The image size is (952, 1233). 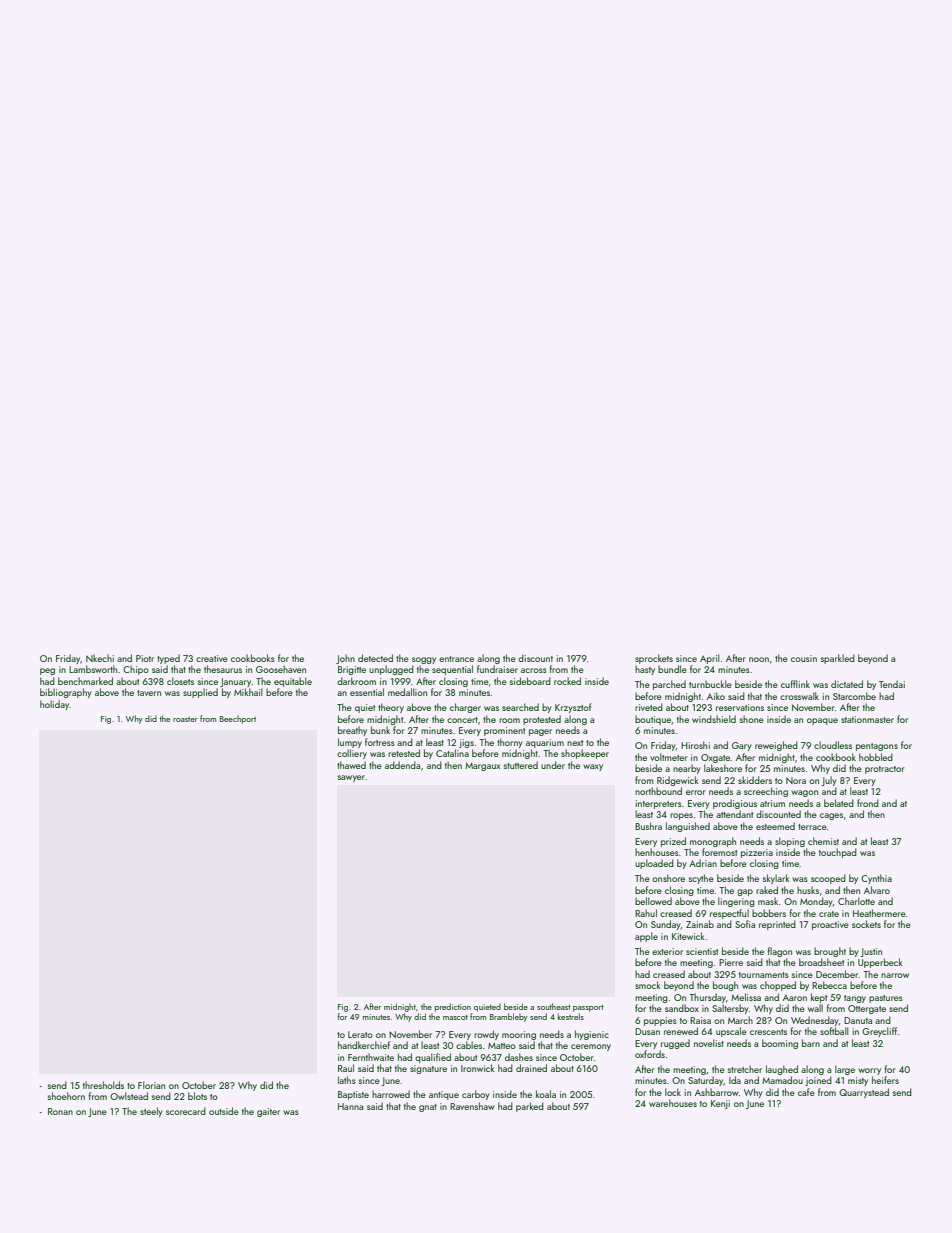 What do you see at coordinates (681, 816) in the screenshot?
I see `ropes` at bounding box center [681, 816].
